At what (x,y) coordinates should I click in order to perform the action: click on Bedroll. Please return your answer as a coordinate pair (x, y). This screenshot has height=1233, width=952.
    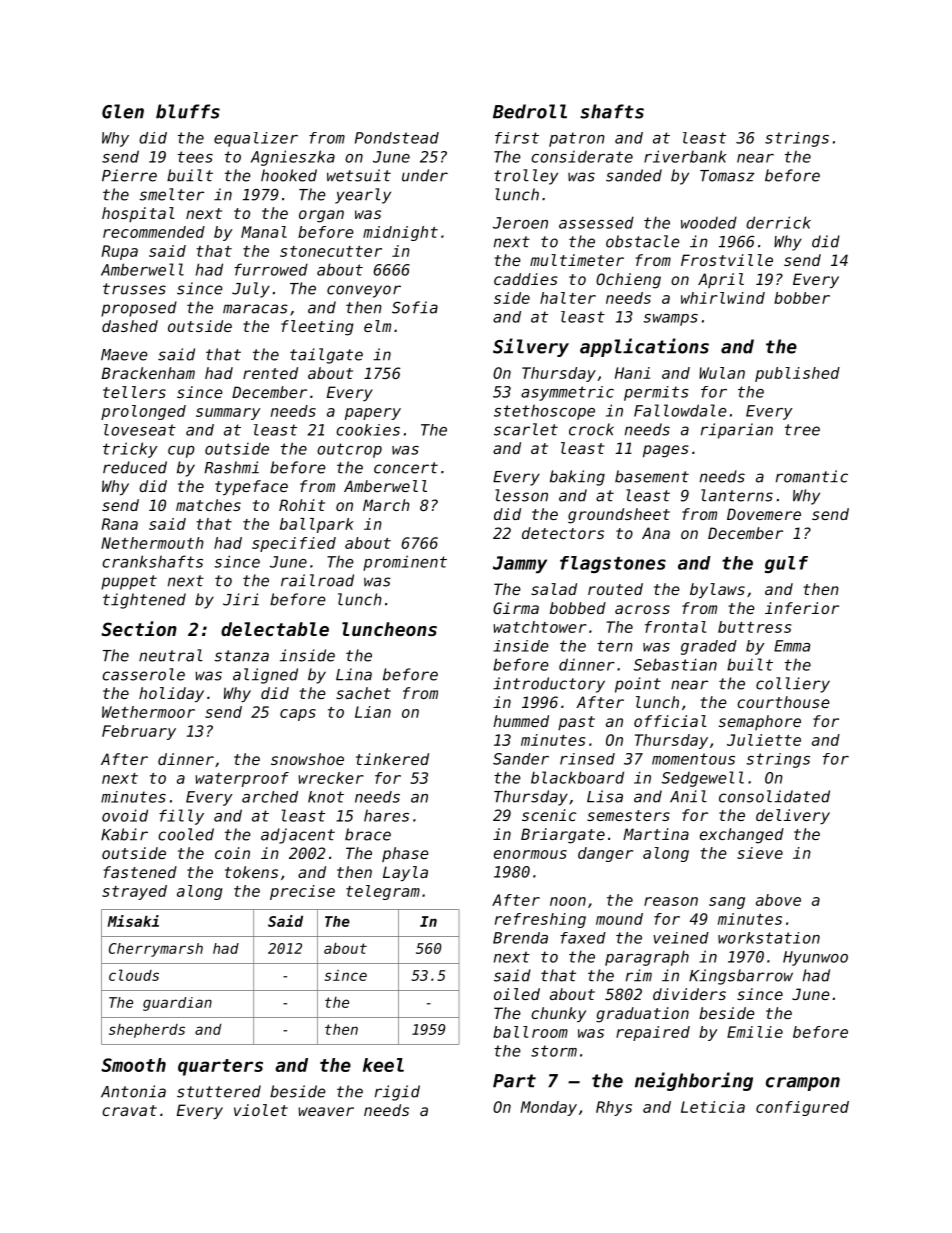
    Looking at the image, I should click on (530, 111).
